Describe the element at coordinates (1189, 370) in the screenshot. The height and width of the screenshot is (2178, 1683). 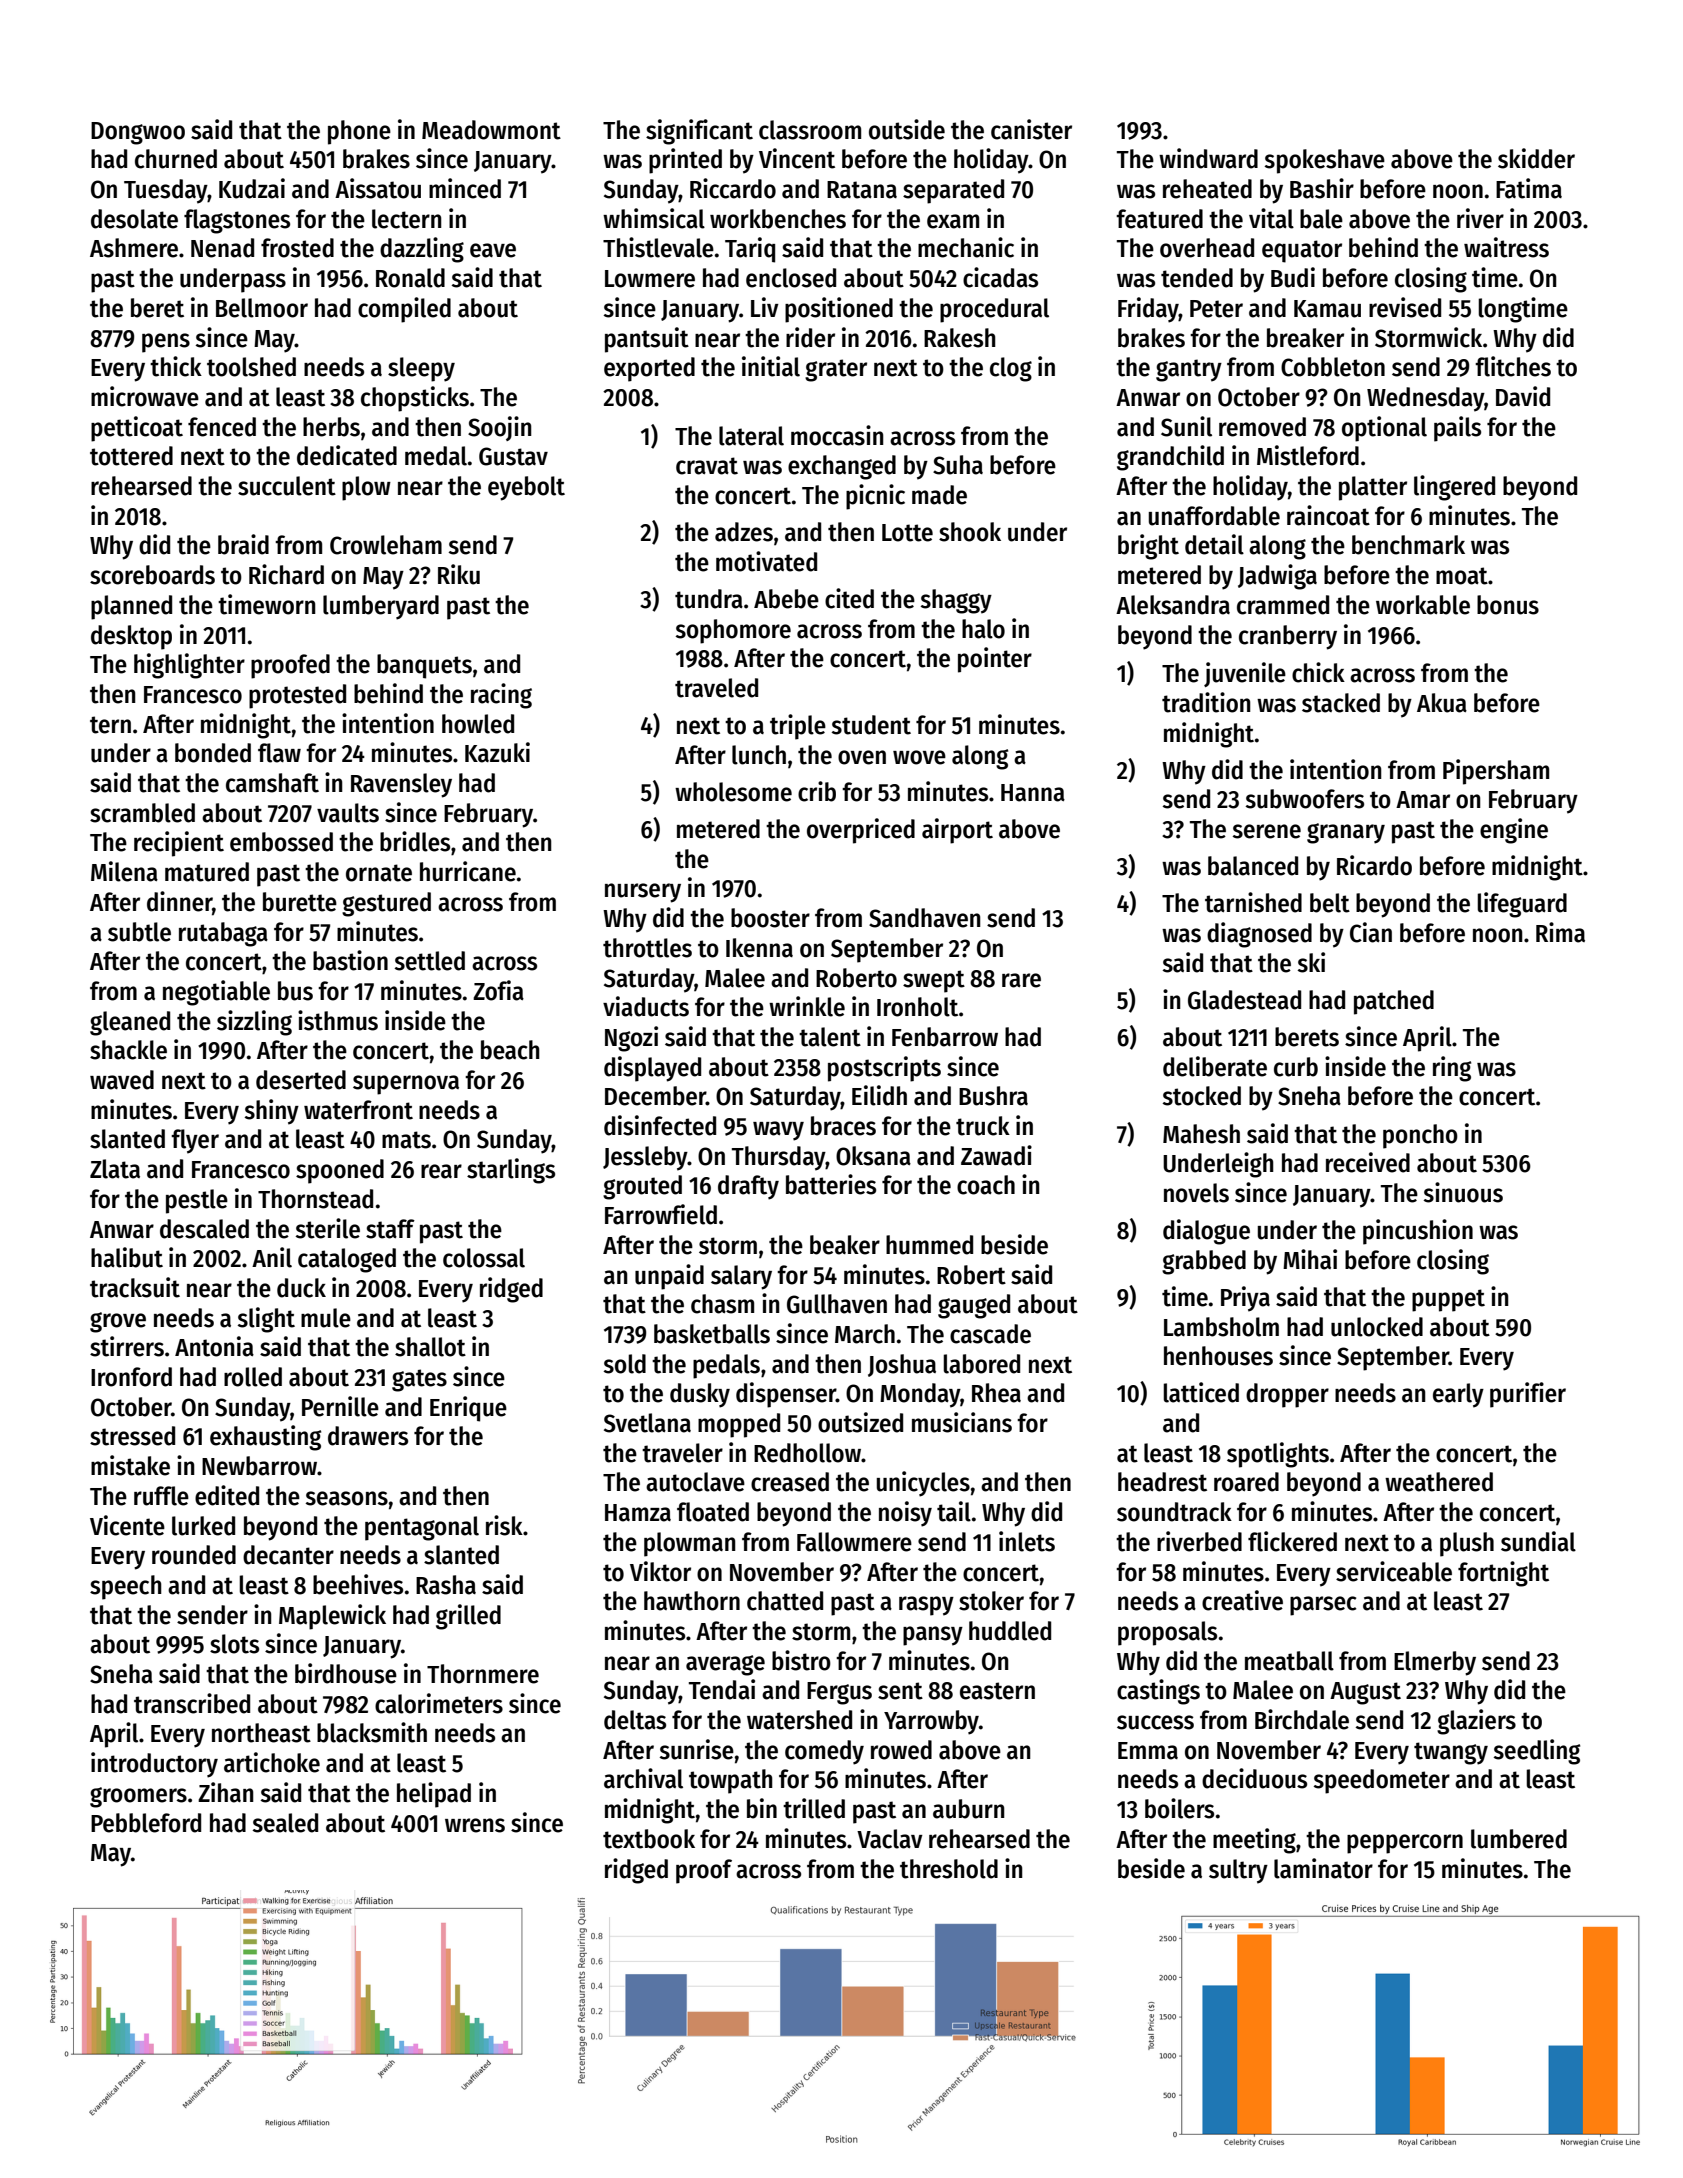
I see `gantry` at that location.
